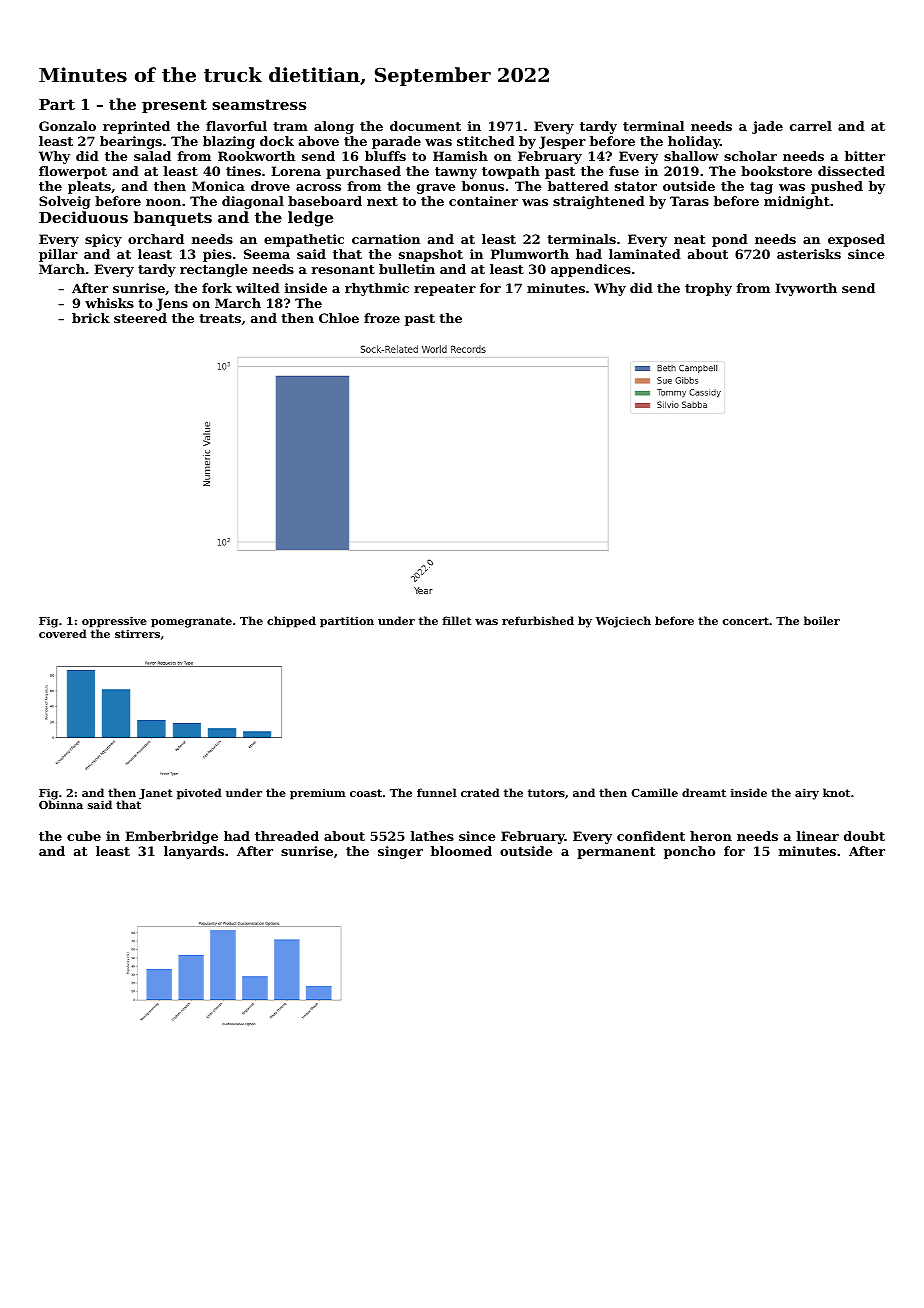 The width and height of the page is (924, 1308). I want to click on carrel, so click(811, 126).
